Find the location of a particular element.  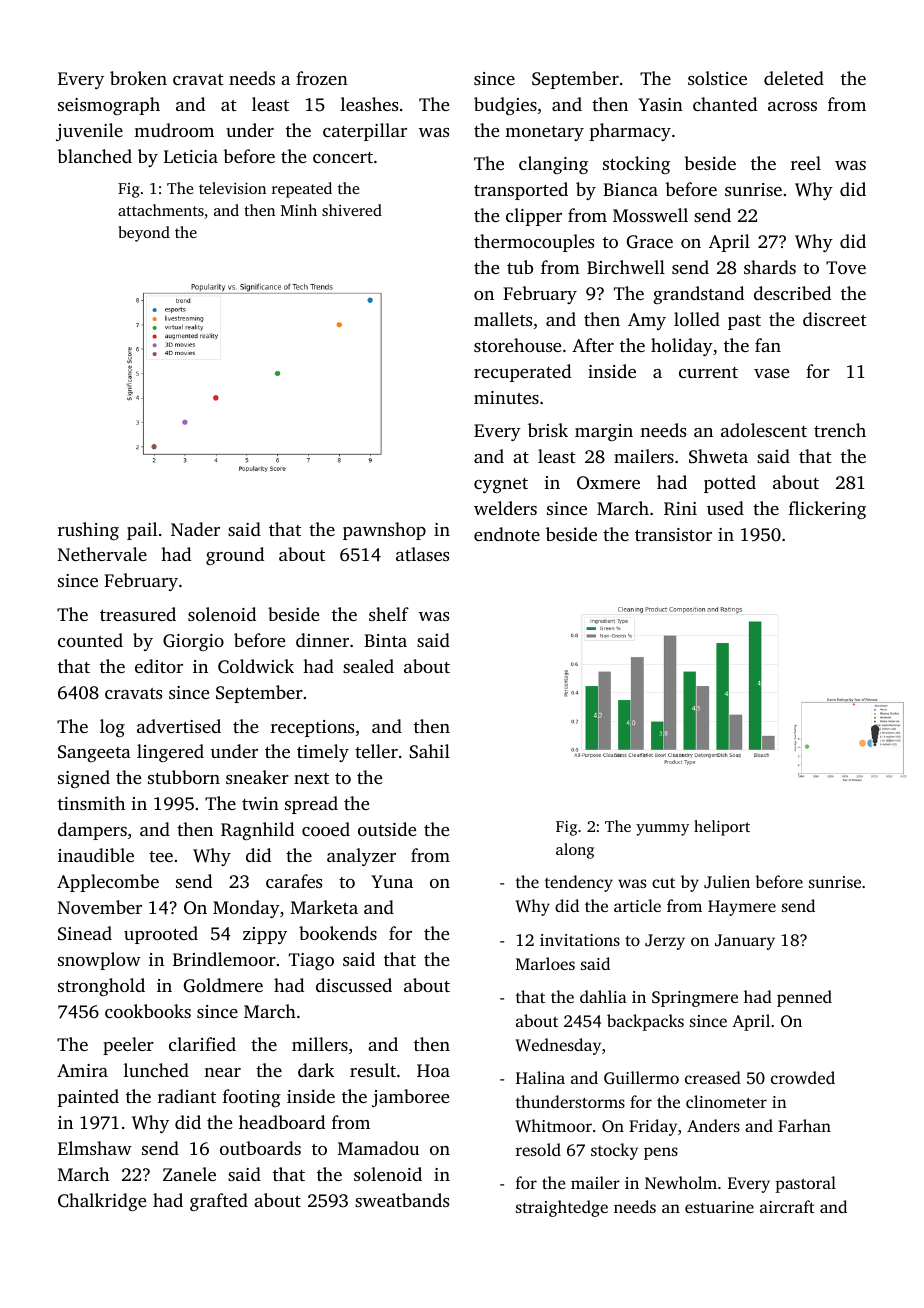

solstice is located at coordinates (717, 78).
